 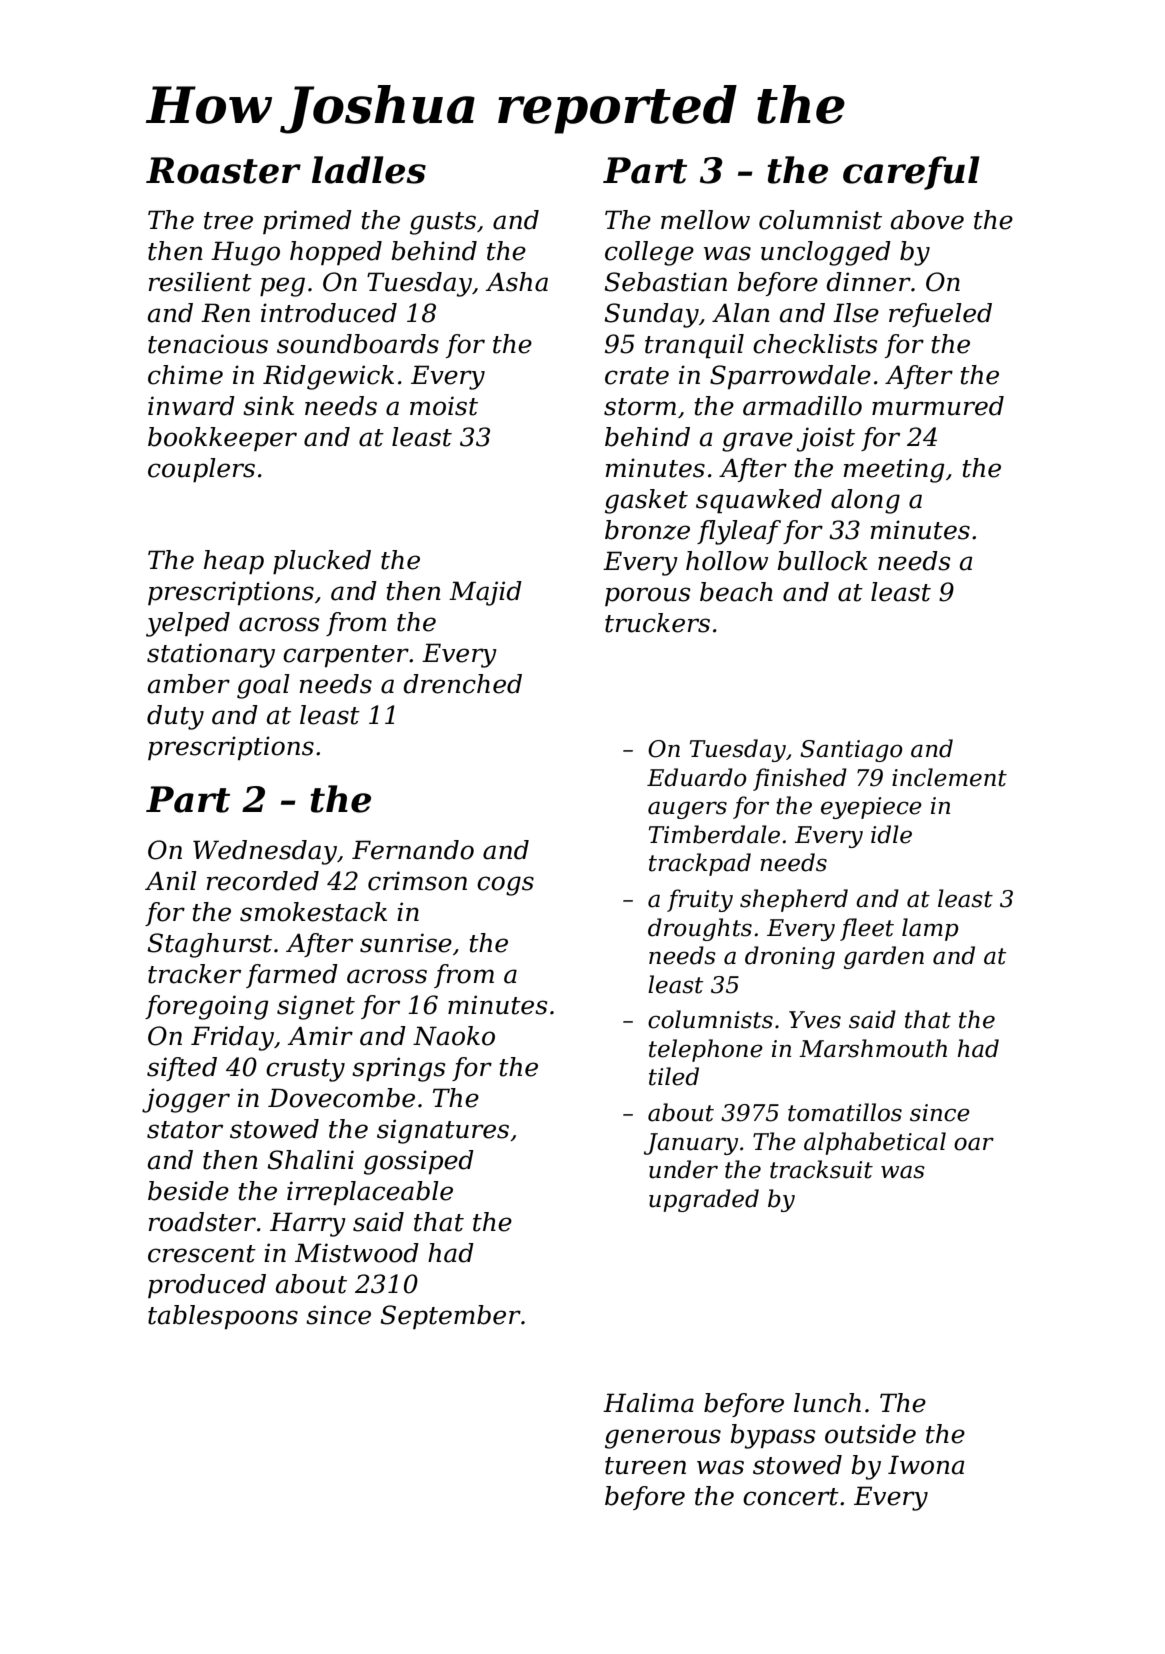 I want to click on tablespoons, so click(x=223, y=1317).
